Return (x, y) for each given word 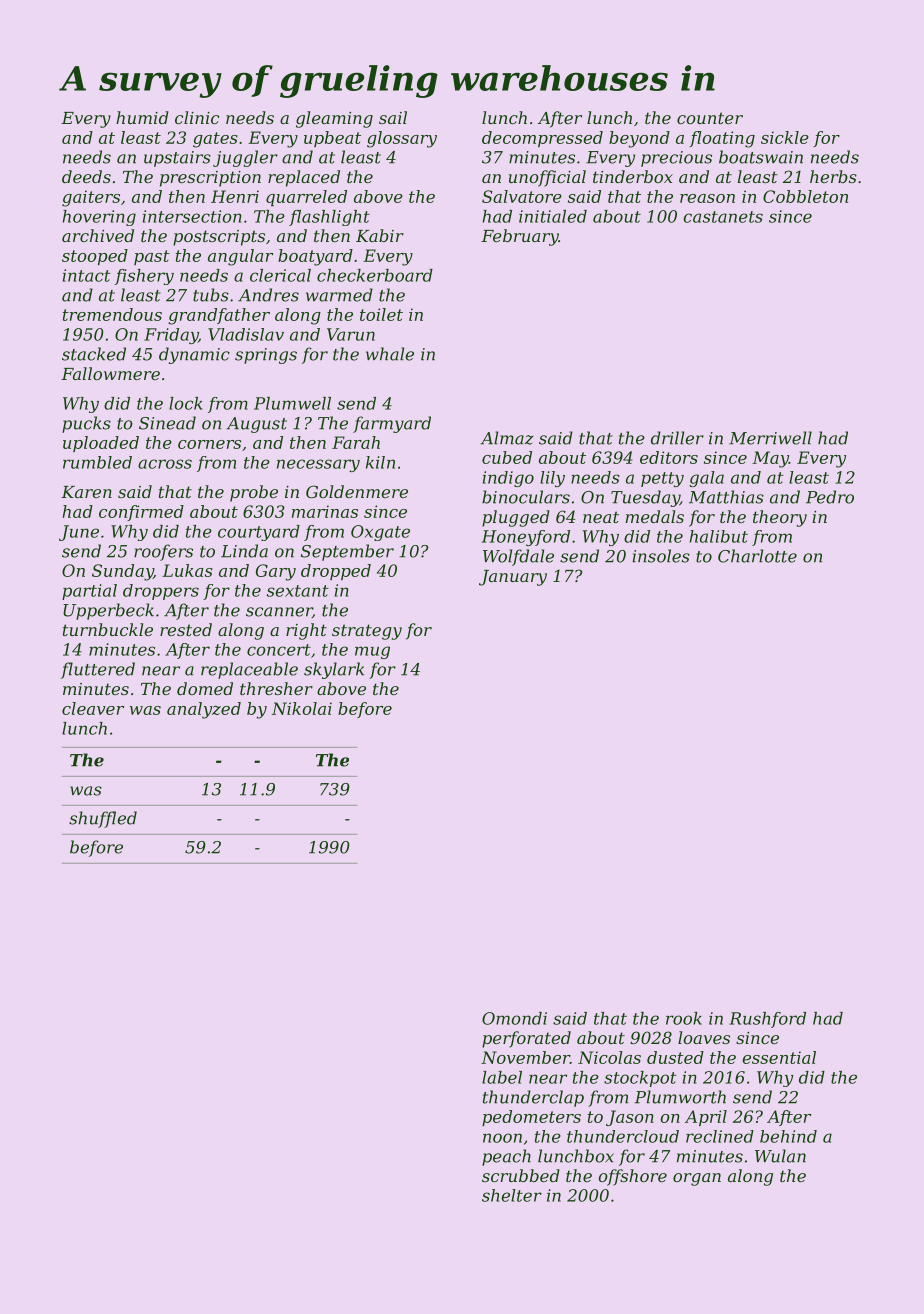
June (79, 533)
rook (684, 1018)
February (520, 237)
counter (710, 118)
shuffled (103, 819)
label (502, 1077)
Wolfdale (518, 557)
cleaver (93, 708)
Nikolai (302, 708)
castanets (723, 217)
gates (215, 140)
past (152, 257)
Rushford (767, 1020)
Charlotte (757, 556)
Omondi (514, 1018)
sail (393, 117)
